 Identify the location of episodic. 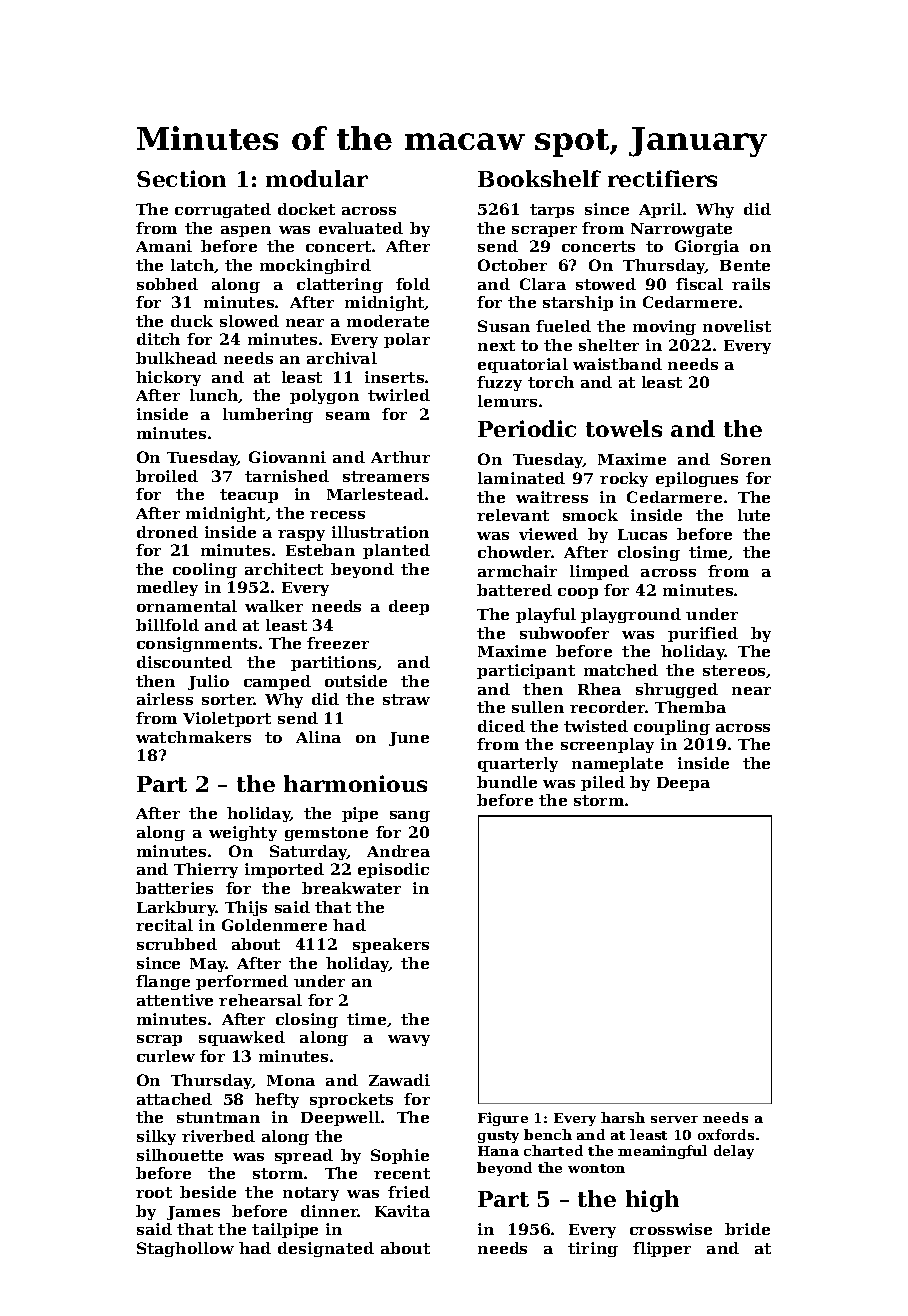
(393, 870).
